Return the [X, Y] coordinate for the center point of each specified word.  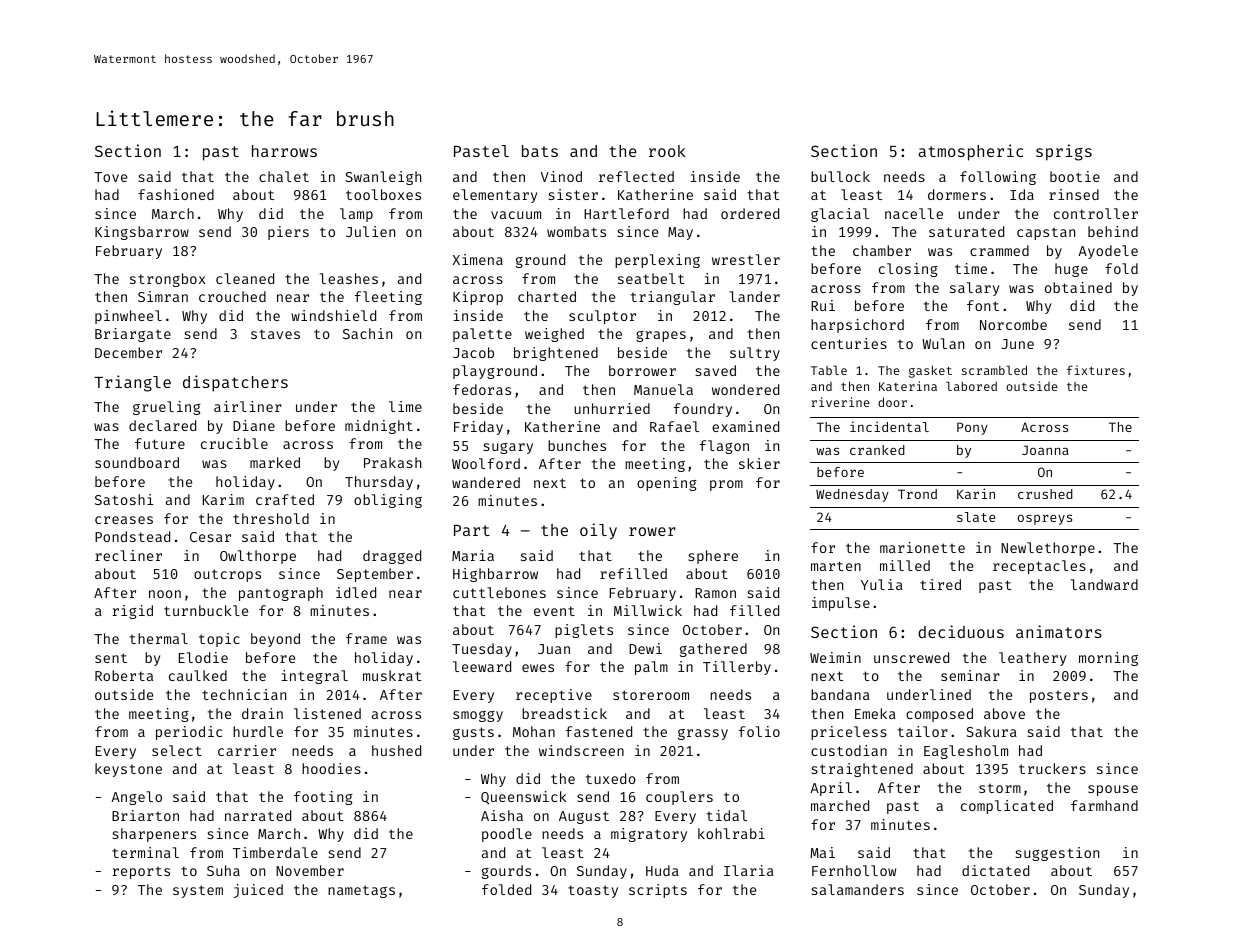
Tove [110, 177]
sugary [508, 448]
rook [667, 151]
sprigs [1064, 152]
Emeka [875, 713]
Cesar [210, 537]
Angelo [136, 798]
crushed [1045, 494]
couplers [679, 798]
